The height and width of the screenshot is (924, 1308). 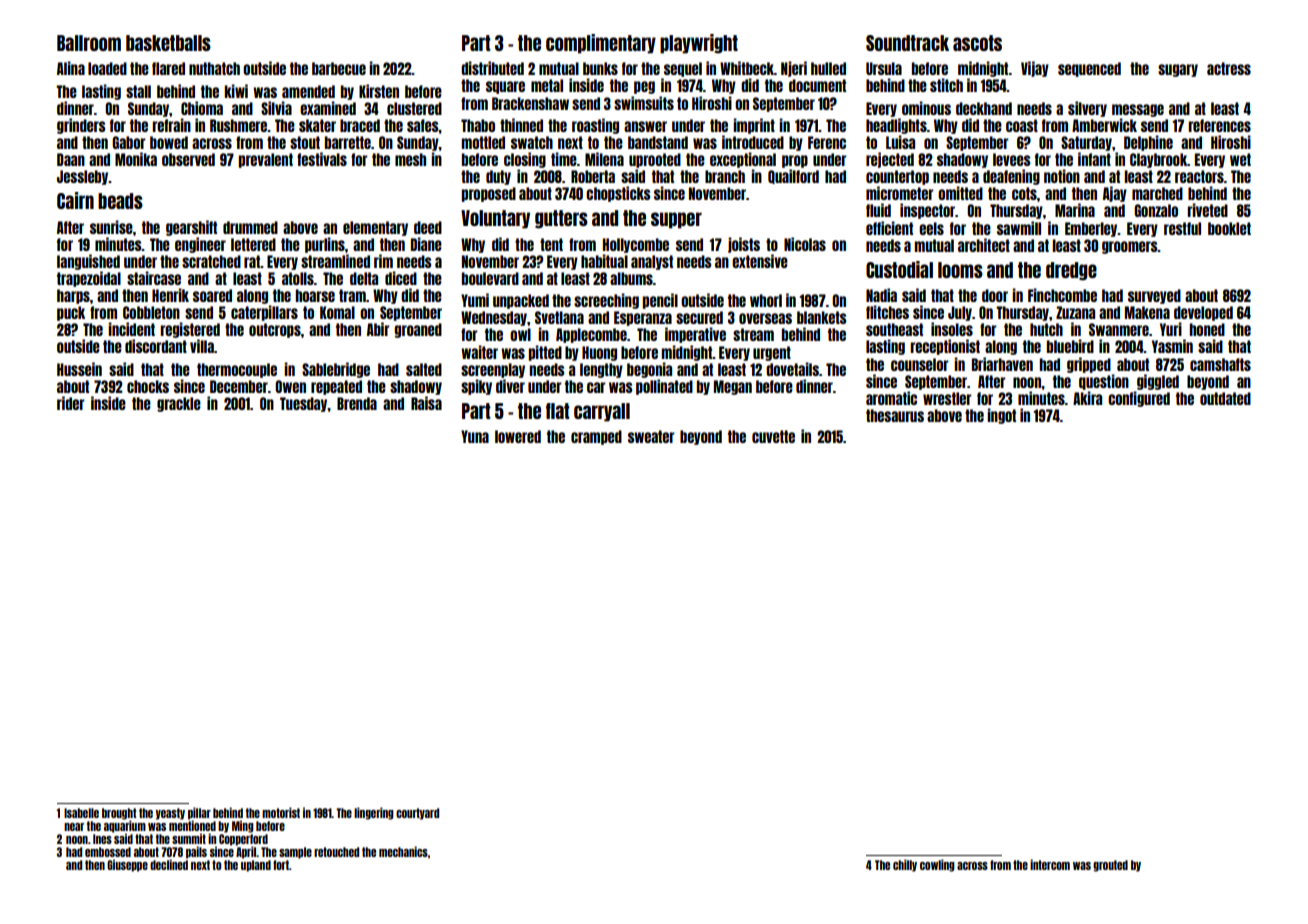 I want to click on playwright, so click(x=699, y=44).
